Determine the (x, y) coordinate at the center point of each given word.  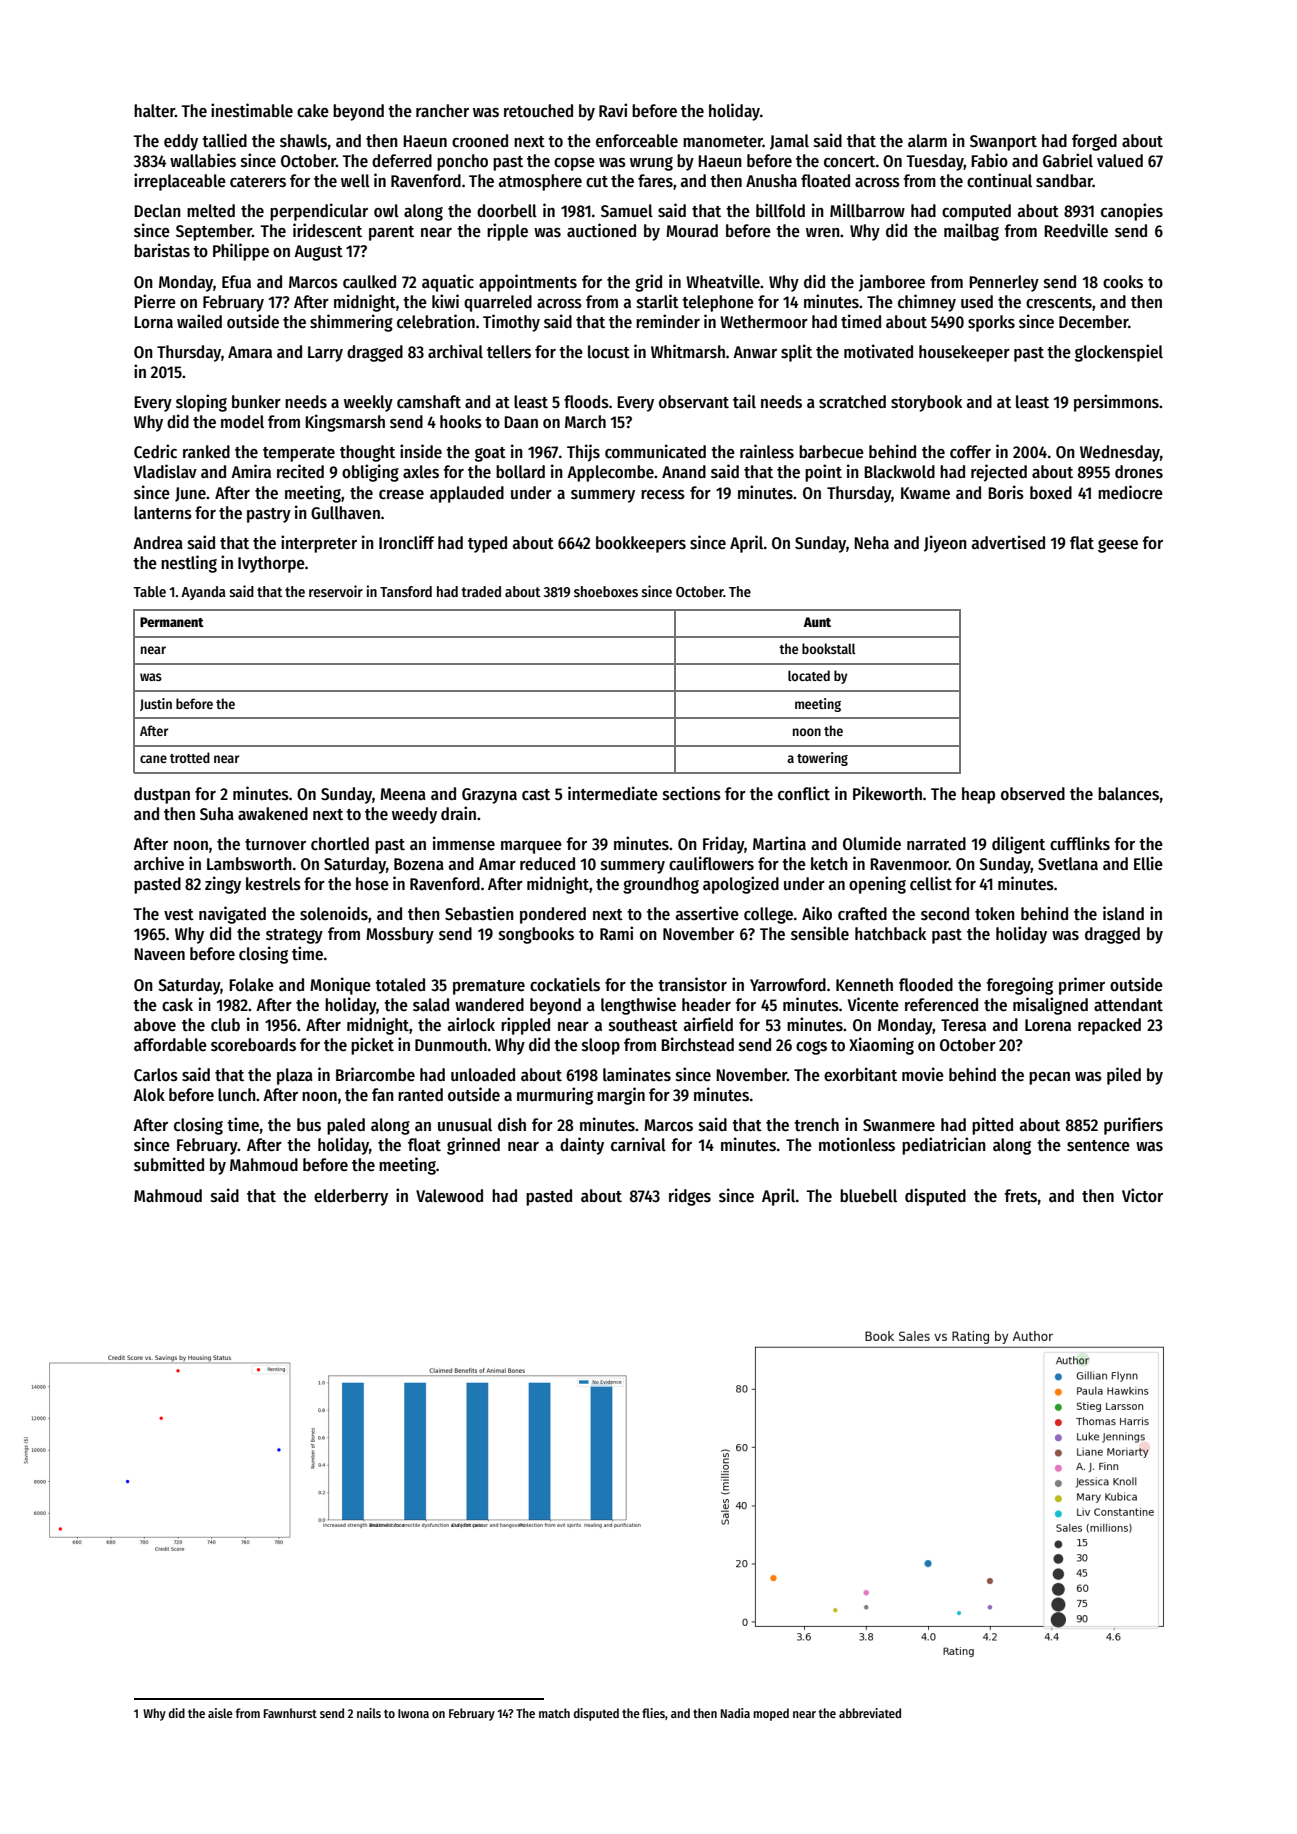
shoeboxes (606, 591)
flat (1082, 543)
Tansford (406, 591)
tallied (224, 140)
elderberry (351, 1197)
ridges (690, 1197)
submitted (169, 1164)
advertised (1008, 542)
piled (1124, 1076)
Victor (1142, 1195)
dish (512, 1124)
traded (481, 591)
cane (153, 759)
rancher (442, 111)
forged (1094, 142)
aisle (220, 1713)
